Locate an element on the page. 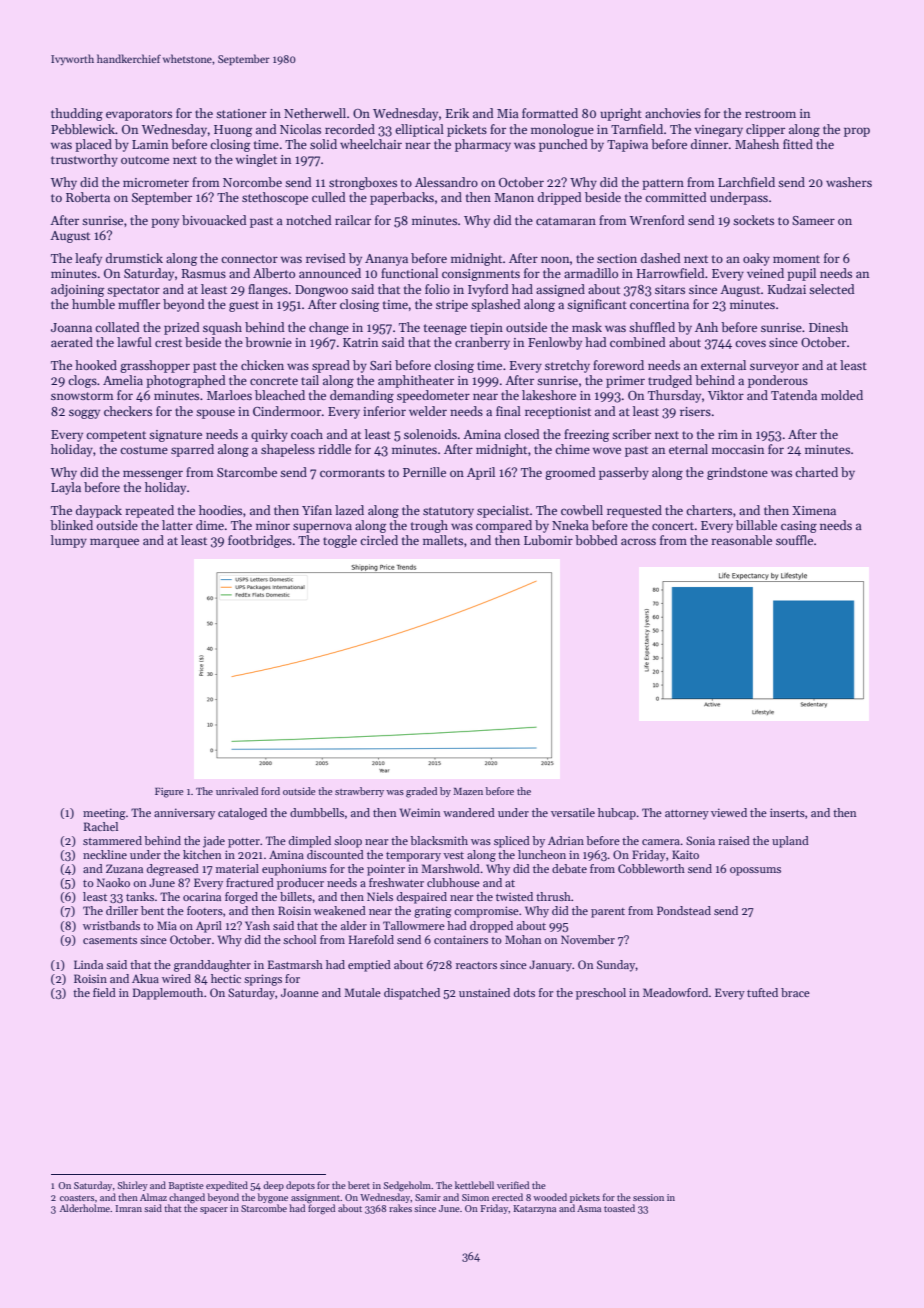 Image resolution: width=924 pixels, height=1308 pixels. Mohan is located at coordinates (523, 939).
